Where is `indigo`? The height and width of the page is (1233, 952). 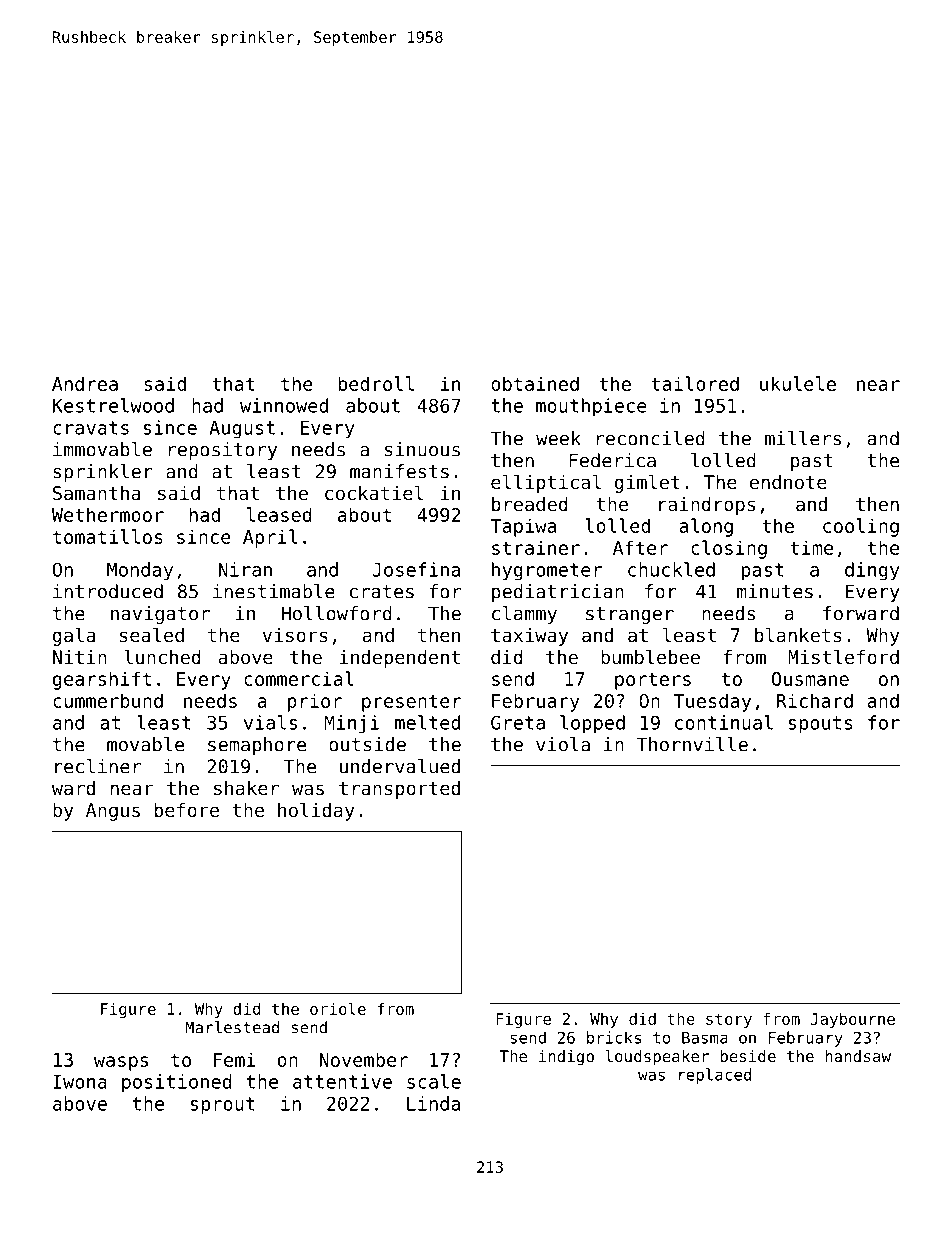 indigo is located at coordinates (566, 1058).
